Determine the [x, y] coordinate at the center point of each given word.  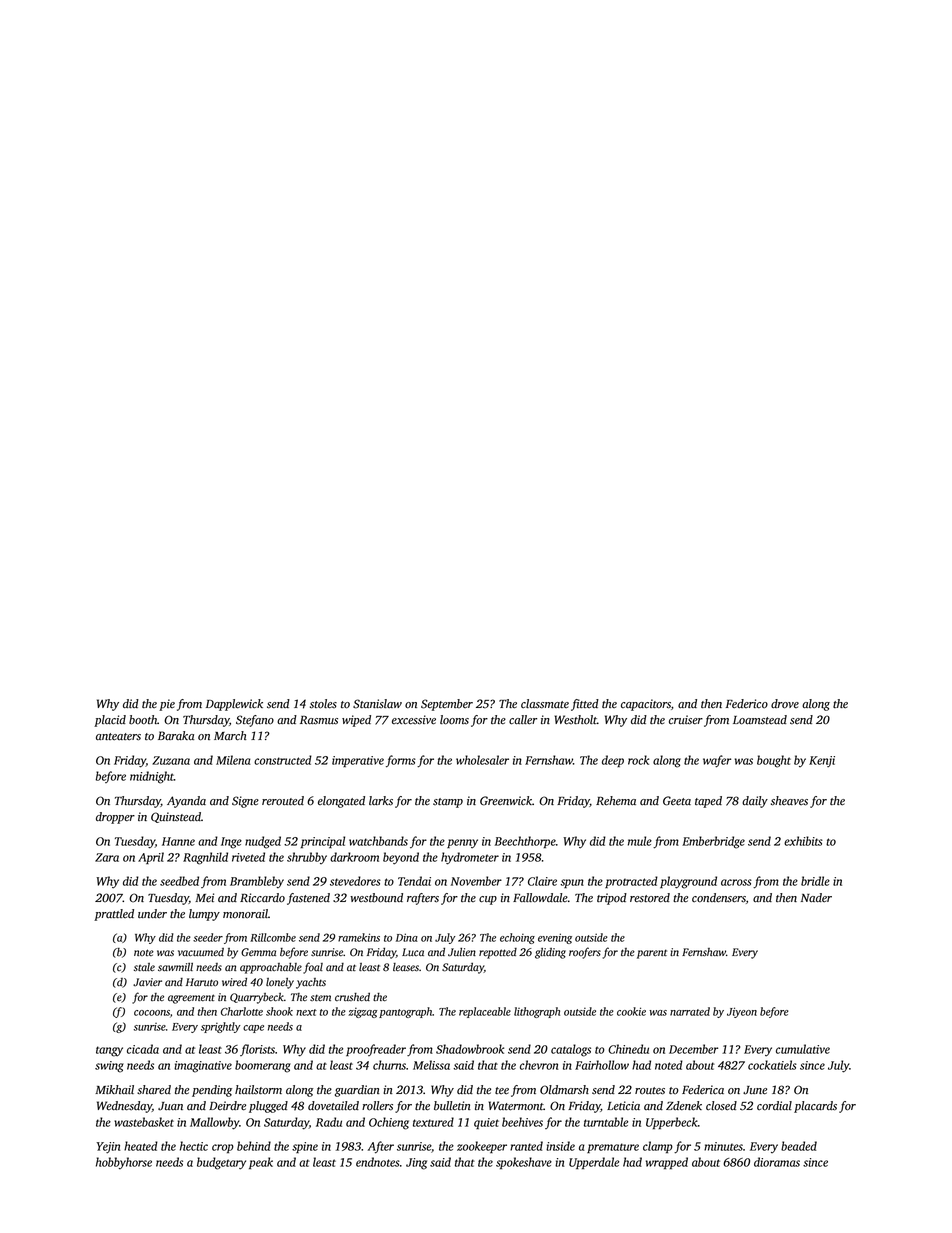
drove [785, 704]
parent [652, 954]
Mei [204, 898]
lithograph [537, 1012]
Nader [816, 898]
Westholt [576, 720]
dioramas [777, 1162]
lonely [280, 983]
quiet [486, 1123]
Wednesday [124, 1107]
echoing [517, 938]
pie [167, 705]
